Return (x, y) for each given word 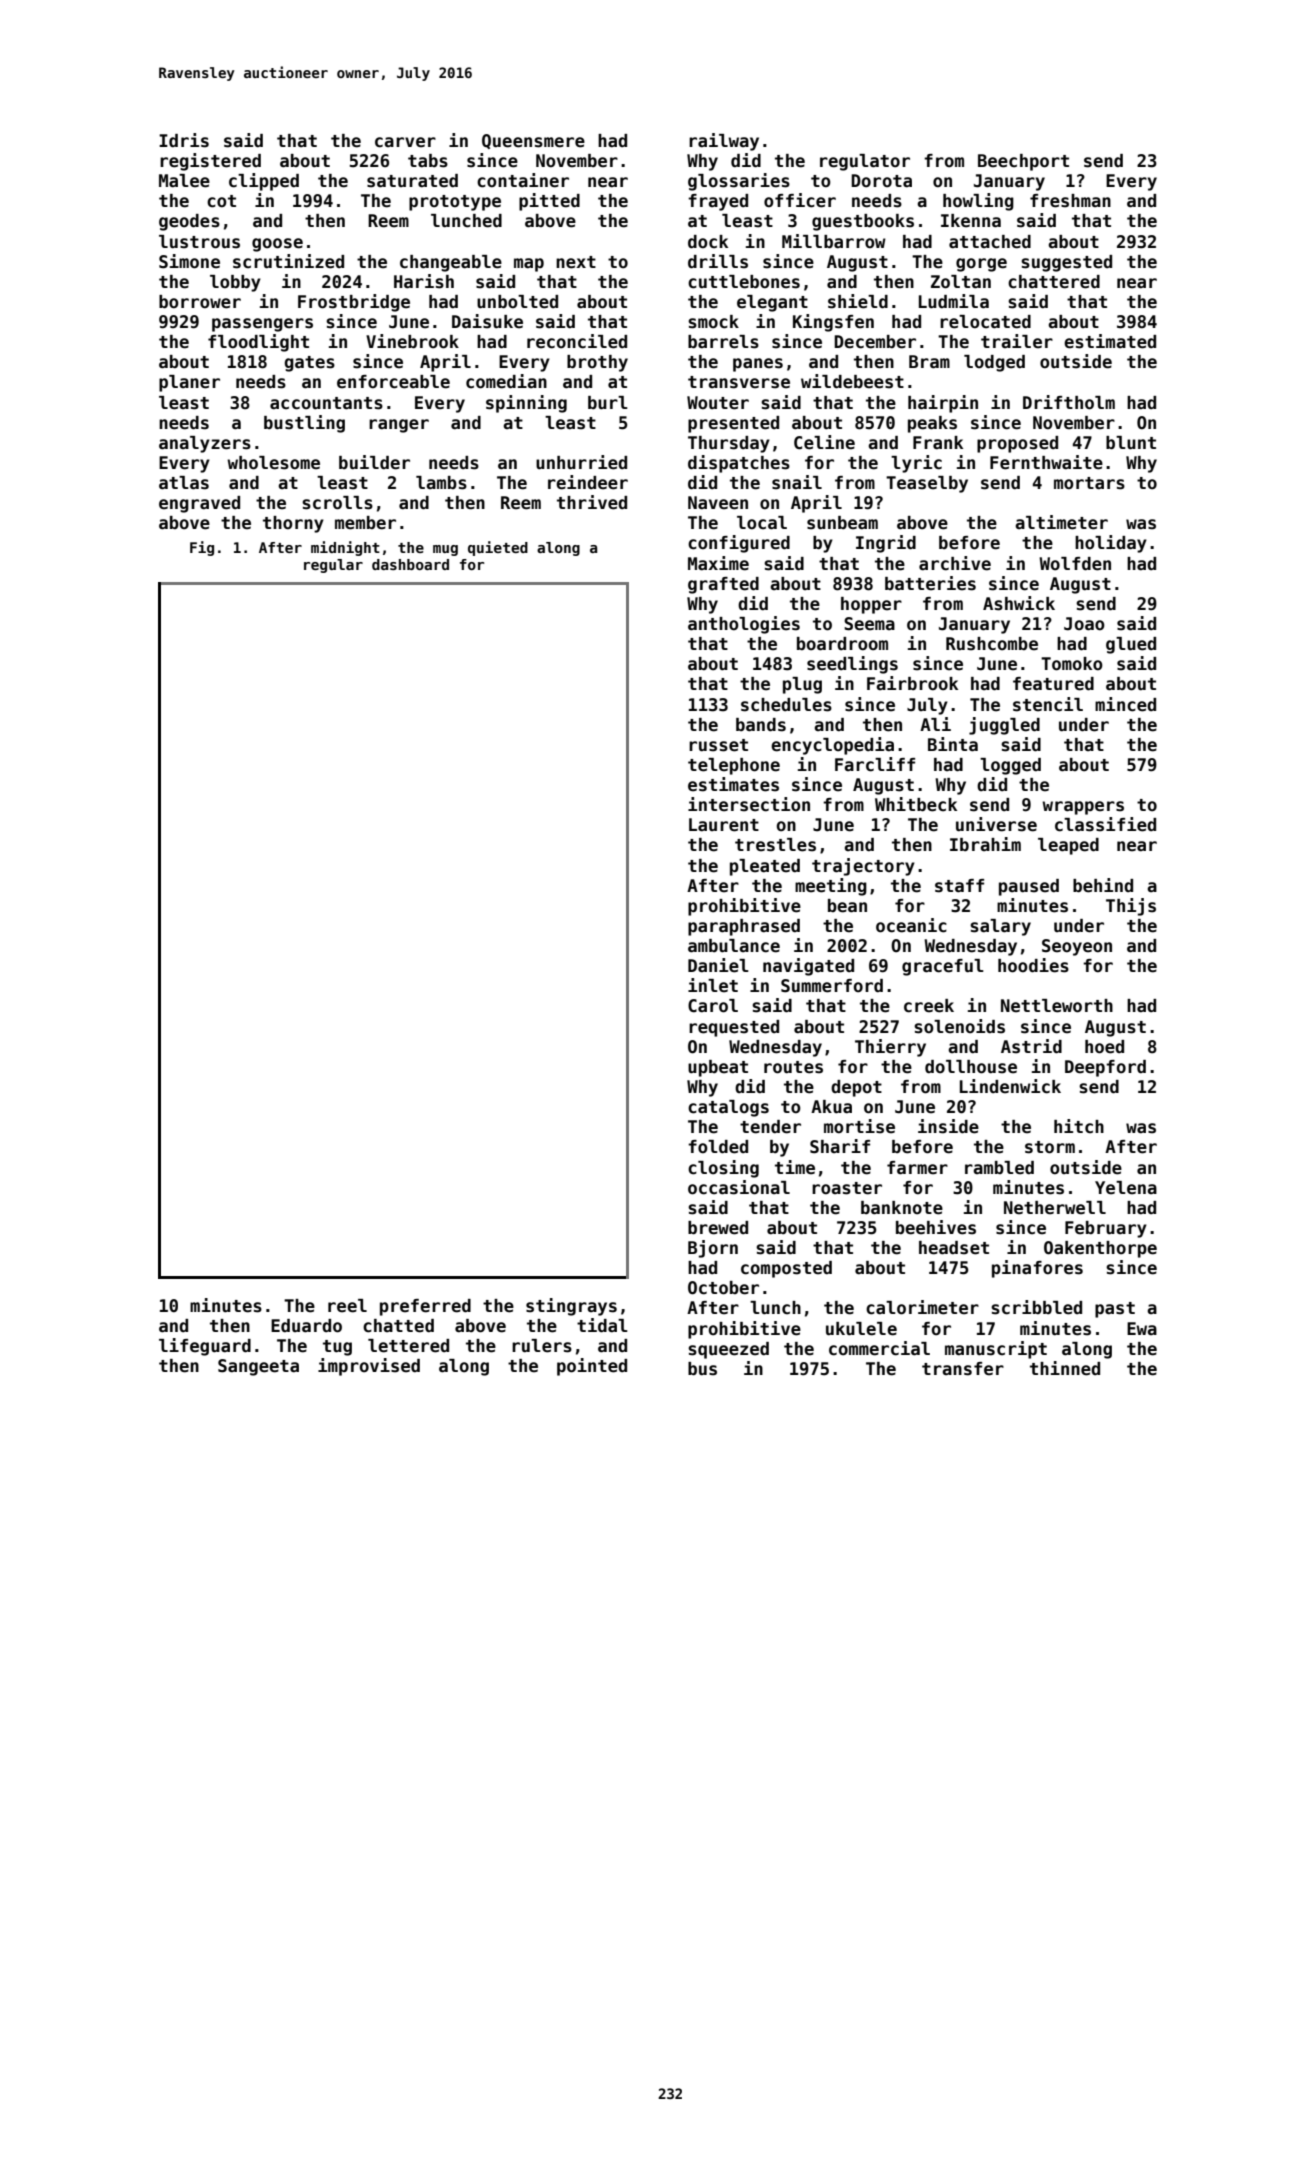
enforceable (393, 382)
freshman (1070, 201)
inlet (713, 985)
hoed (1104, 1047)
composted (786, 1269)
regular (333, 566)
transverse (739, 382)
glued (1131, 645)
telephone (734, 766)
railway (724, 142)
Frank (938, 443)
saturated (412, 181)
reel (347, 1306)
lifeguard (205, 1347)
